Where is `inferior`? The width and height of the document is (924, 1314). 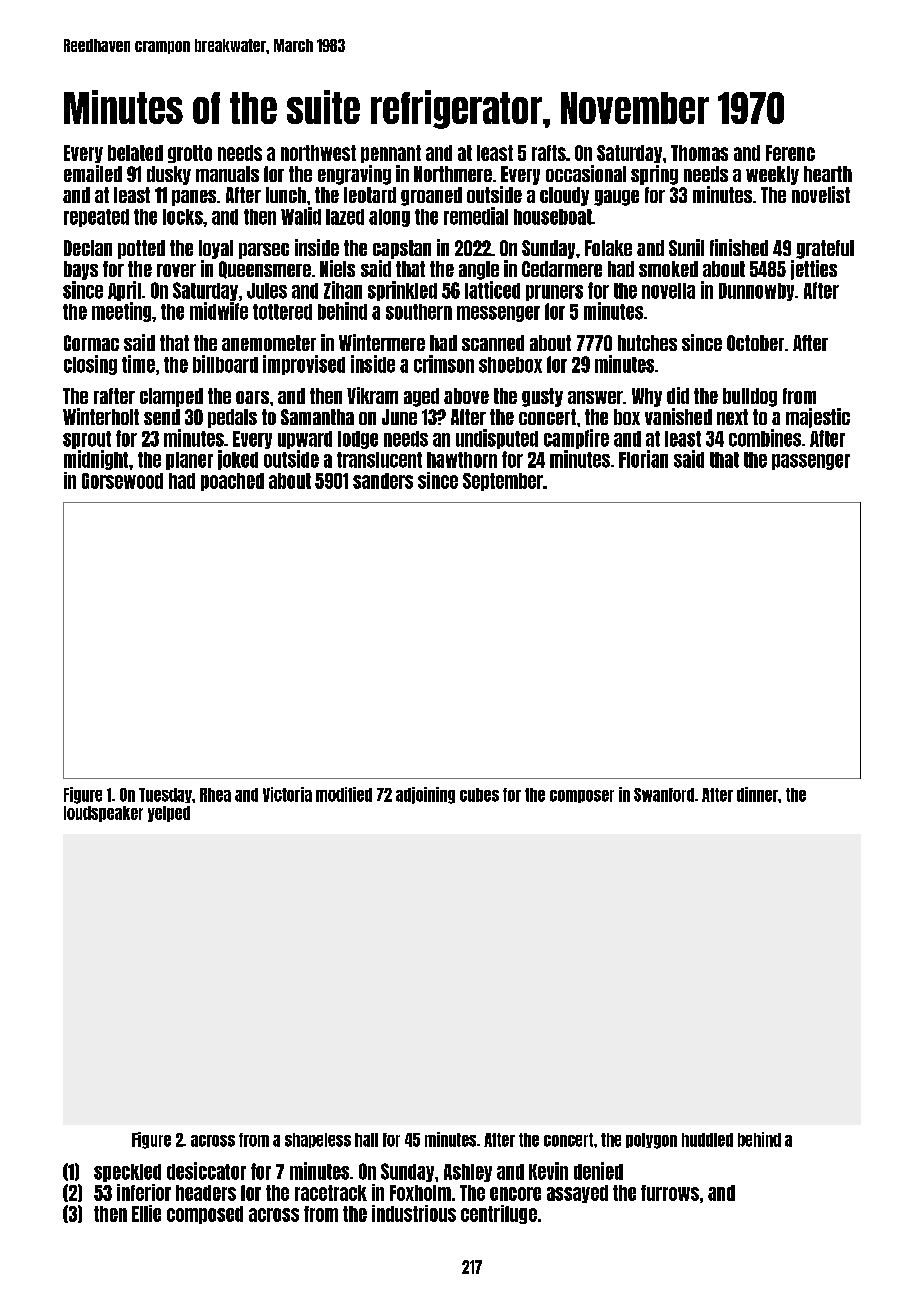
inferior is located at coordinates (144, 1192).
